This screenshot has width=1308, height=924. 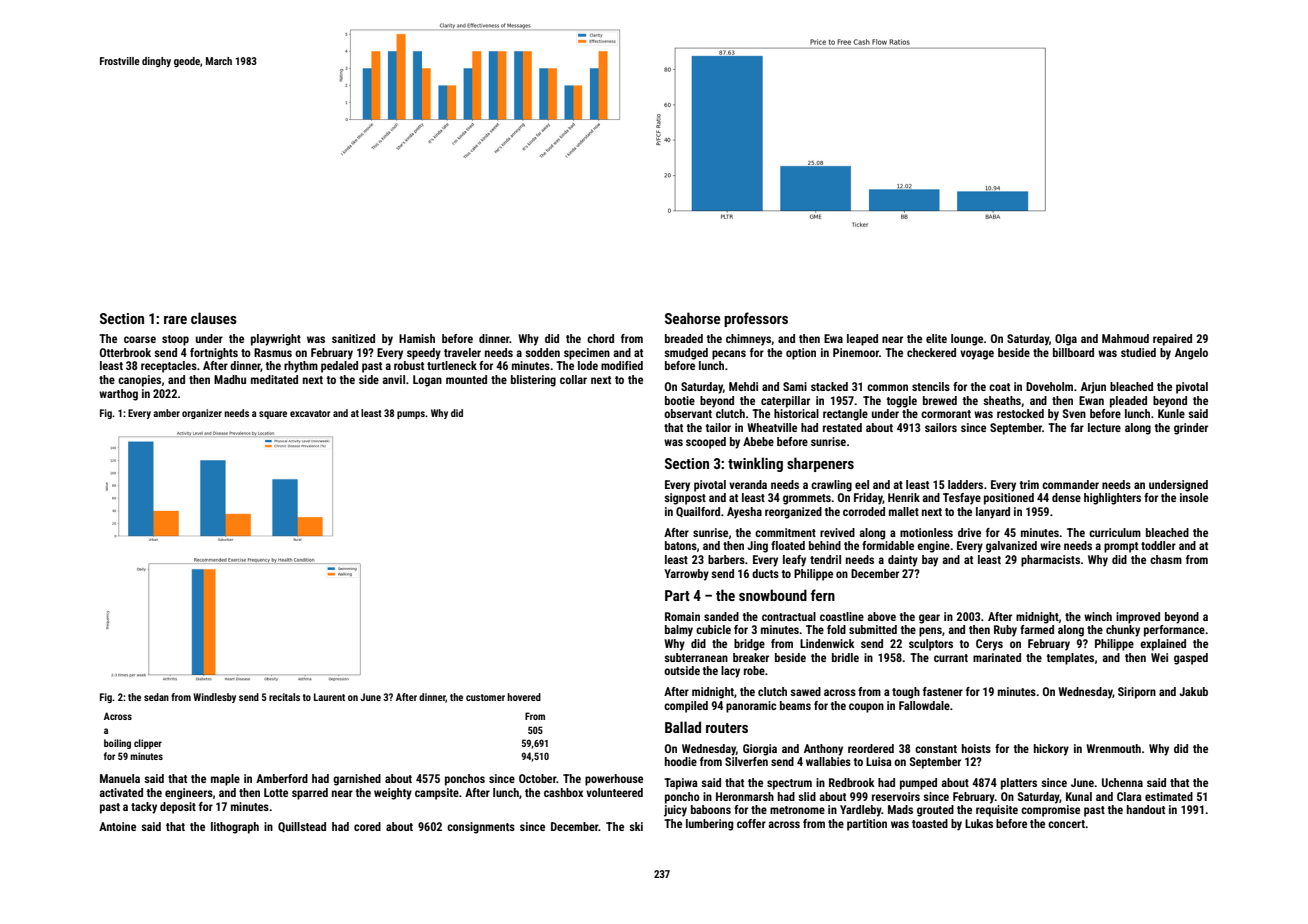 What do you see at coordinates (202, 414) in the screenshot?
I see `organizer` at bounding box center [202, 414].
